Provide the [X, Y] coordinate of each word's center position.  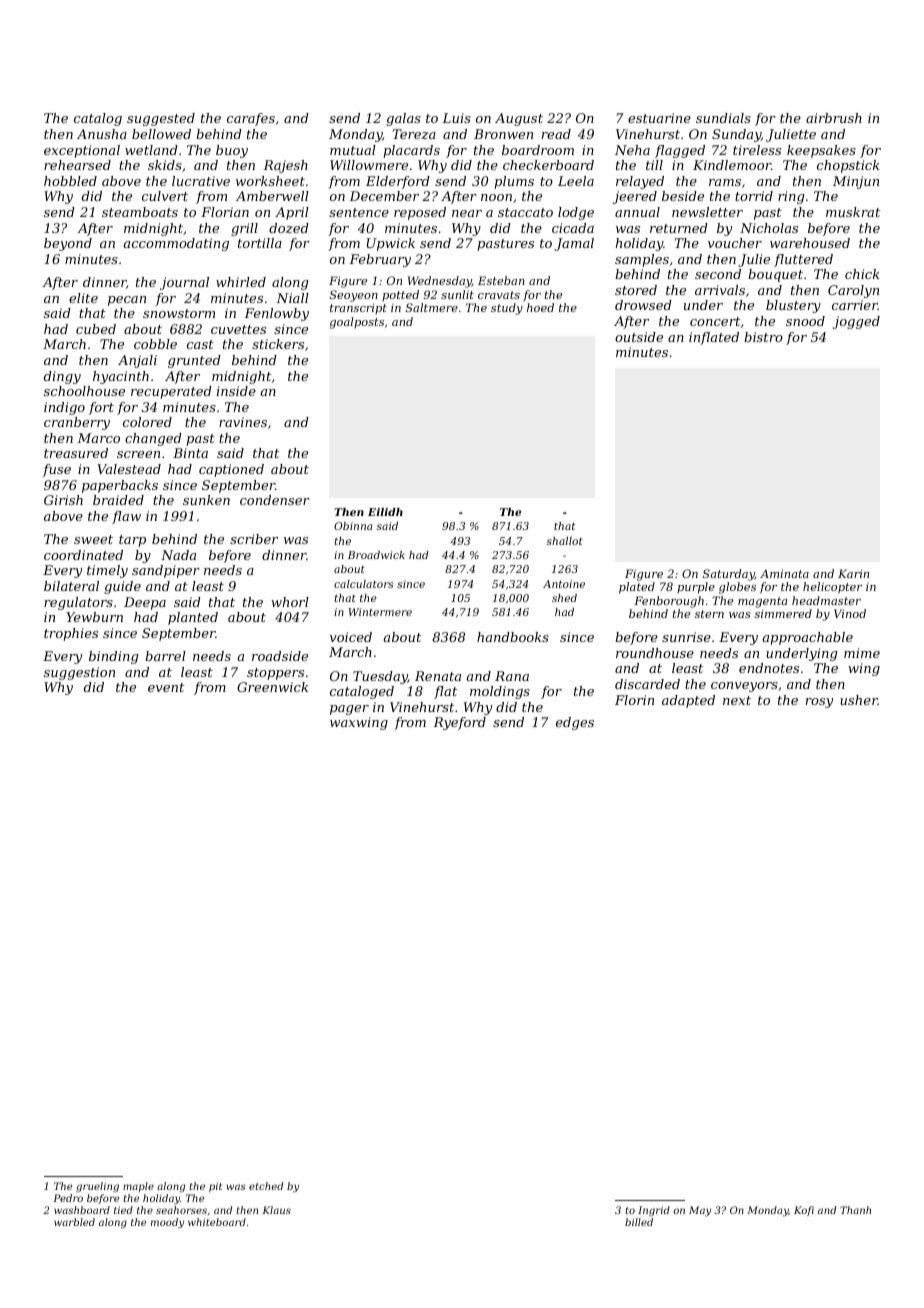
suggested [161, 119]
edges [575, 723]
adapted [688, 701]
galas [403, 119]
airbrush [834, 118]
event [166, 687]
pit [215, 1187]
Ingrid [654, 1211]
